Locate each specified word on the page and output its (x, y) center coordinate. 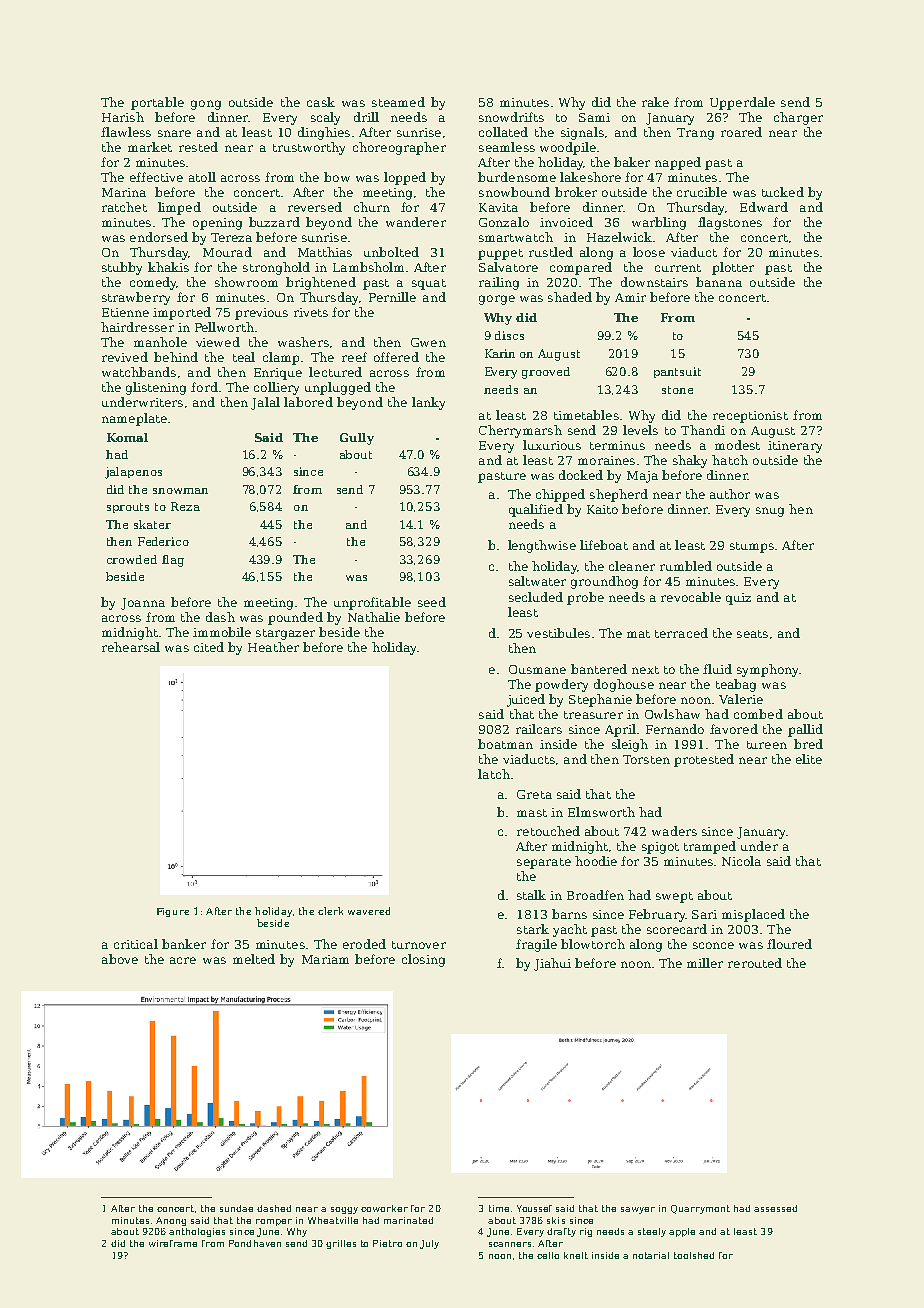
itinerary (795, 447)
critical (136, 944)
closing (423, 960)
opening (217, 224)
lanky (428, 403)
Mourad (227, 252)
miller (705, 963)
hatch (730, 460)
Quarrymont (700, 1209)
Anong (171, 1221)
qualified (536, 510)
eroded (364, 944)
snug (770, 512)
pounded (295, 618)
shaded (570, 297)
